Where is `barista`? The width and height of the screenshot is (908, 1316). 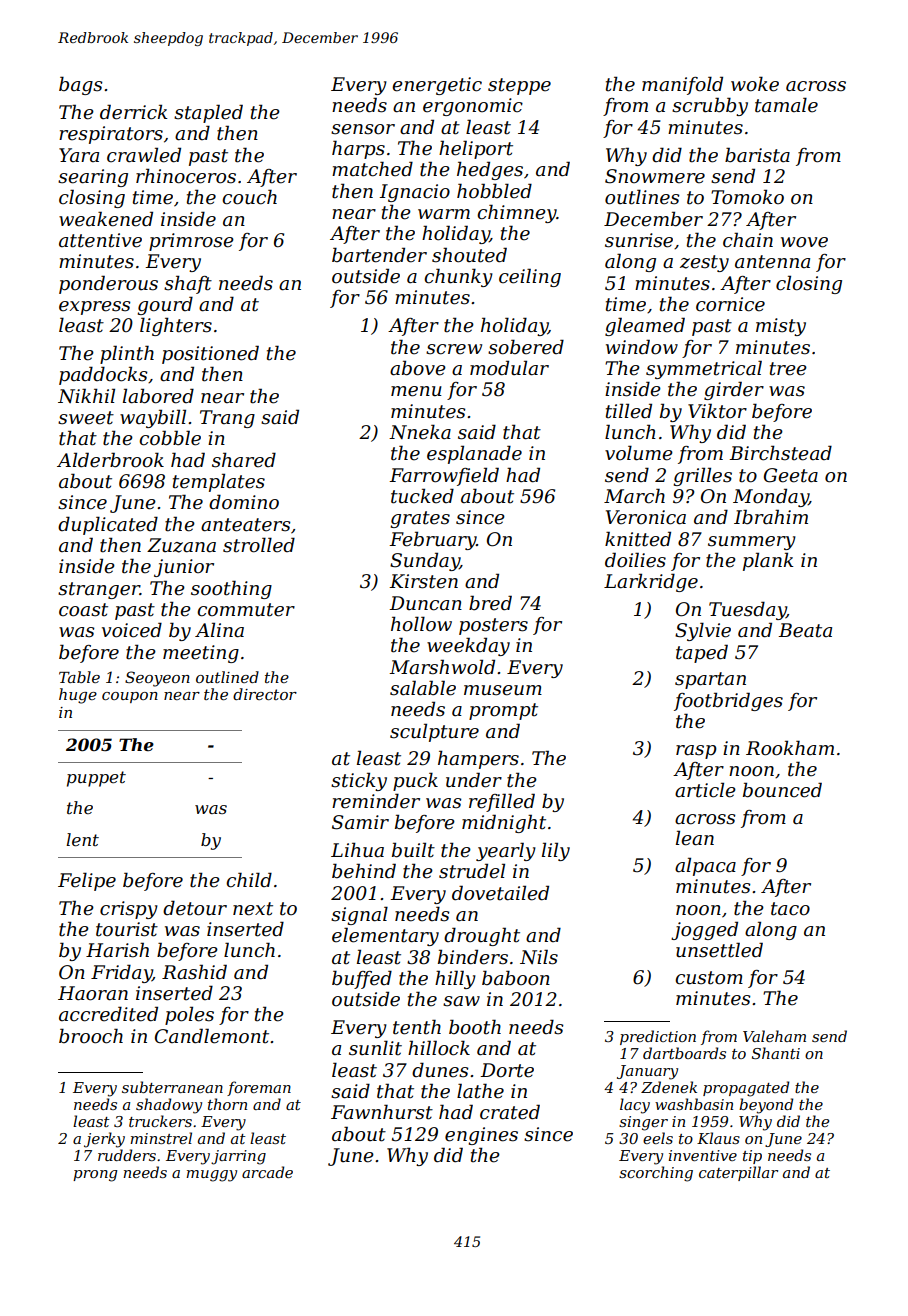 barista is located at coordinates (757, 155).
